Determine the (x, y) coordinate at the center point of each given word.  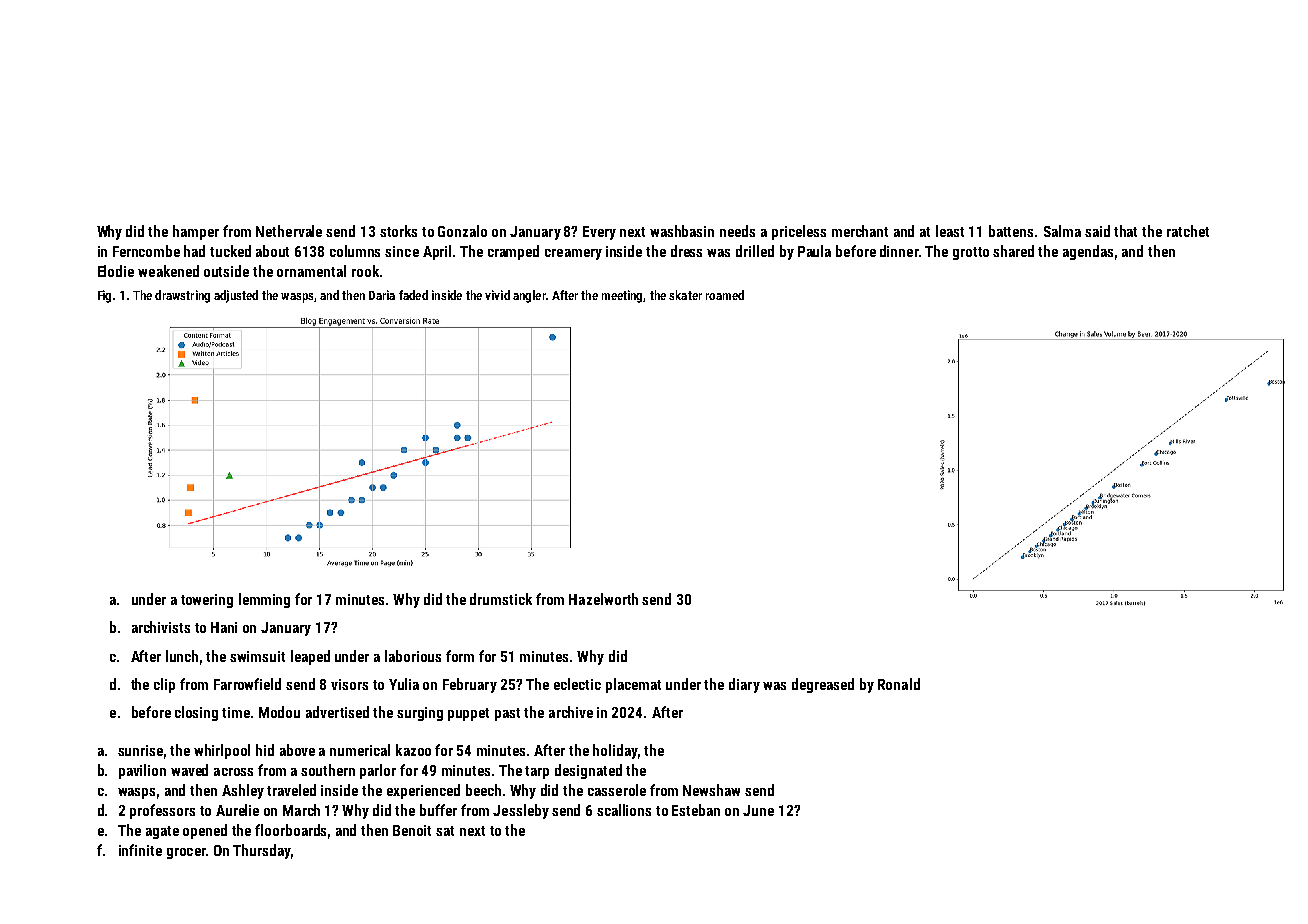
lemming (264, 600)
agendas (1088, 252)
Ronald (899, 684)
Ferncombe (146, 251)
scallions (624, 810)
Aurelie (237, 810)
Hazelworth (603, 599)
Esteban (696, 810)
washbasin (682, 231)
